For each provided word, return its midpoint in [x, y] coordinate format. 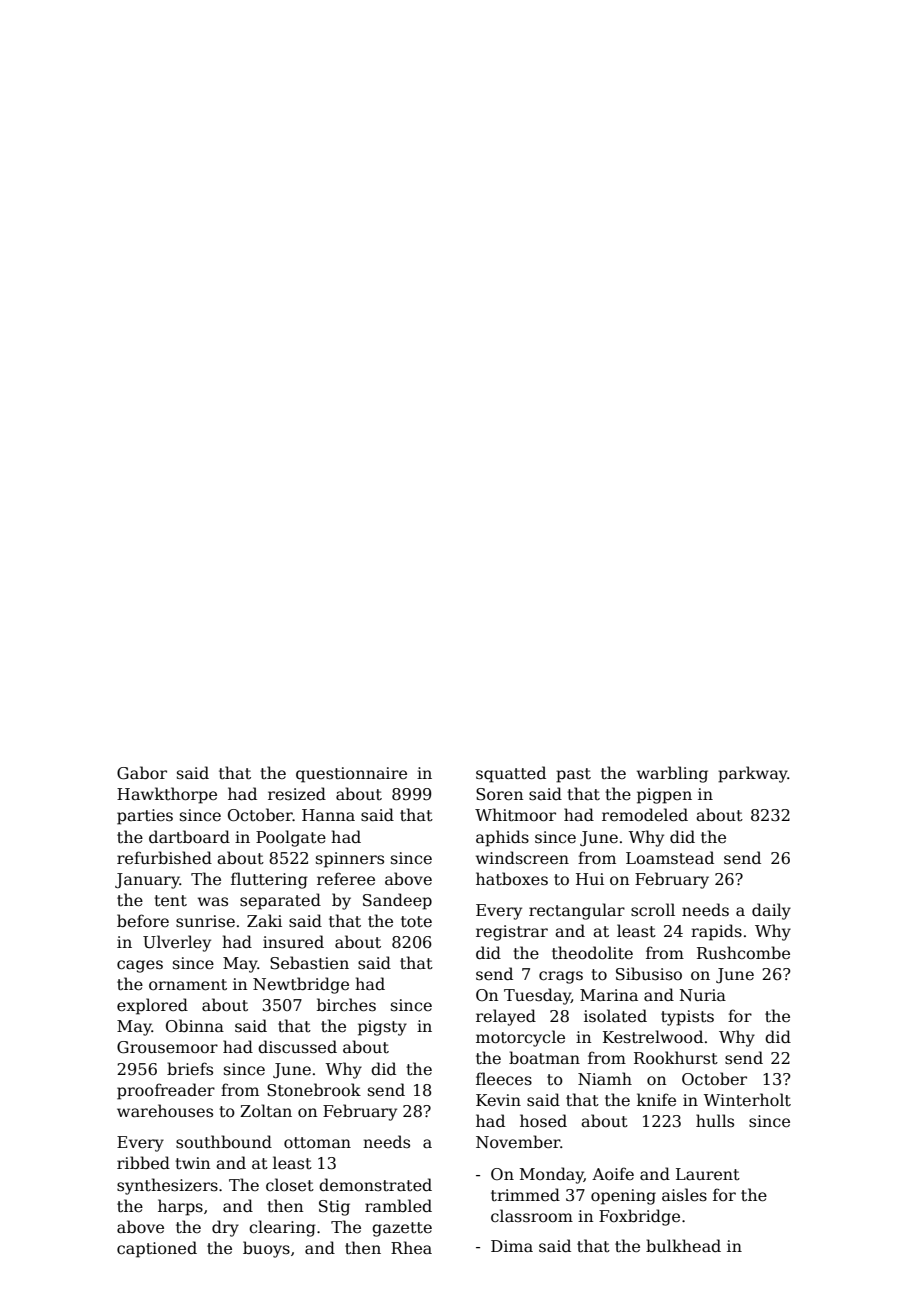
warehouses [165, 1111]
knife [656, 1099]
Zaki [264, 920]
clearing [282, 1228]
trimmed [525, 1194]
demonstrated [375, 1185]
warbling [672, 774]
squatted [511, 774]
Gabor [142, 773]
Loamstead [670, 858]
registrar [512, 933]
